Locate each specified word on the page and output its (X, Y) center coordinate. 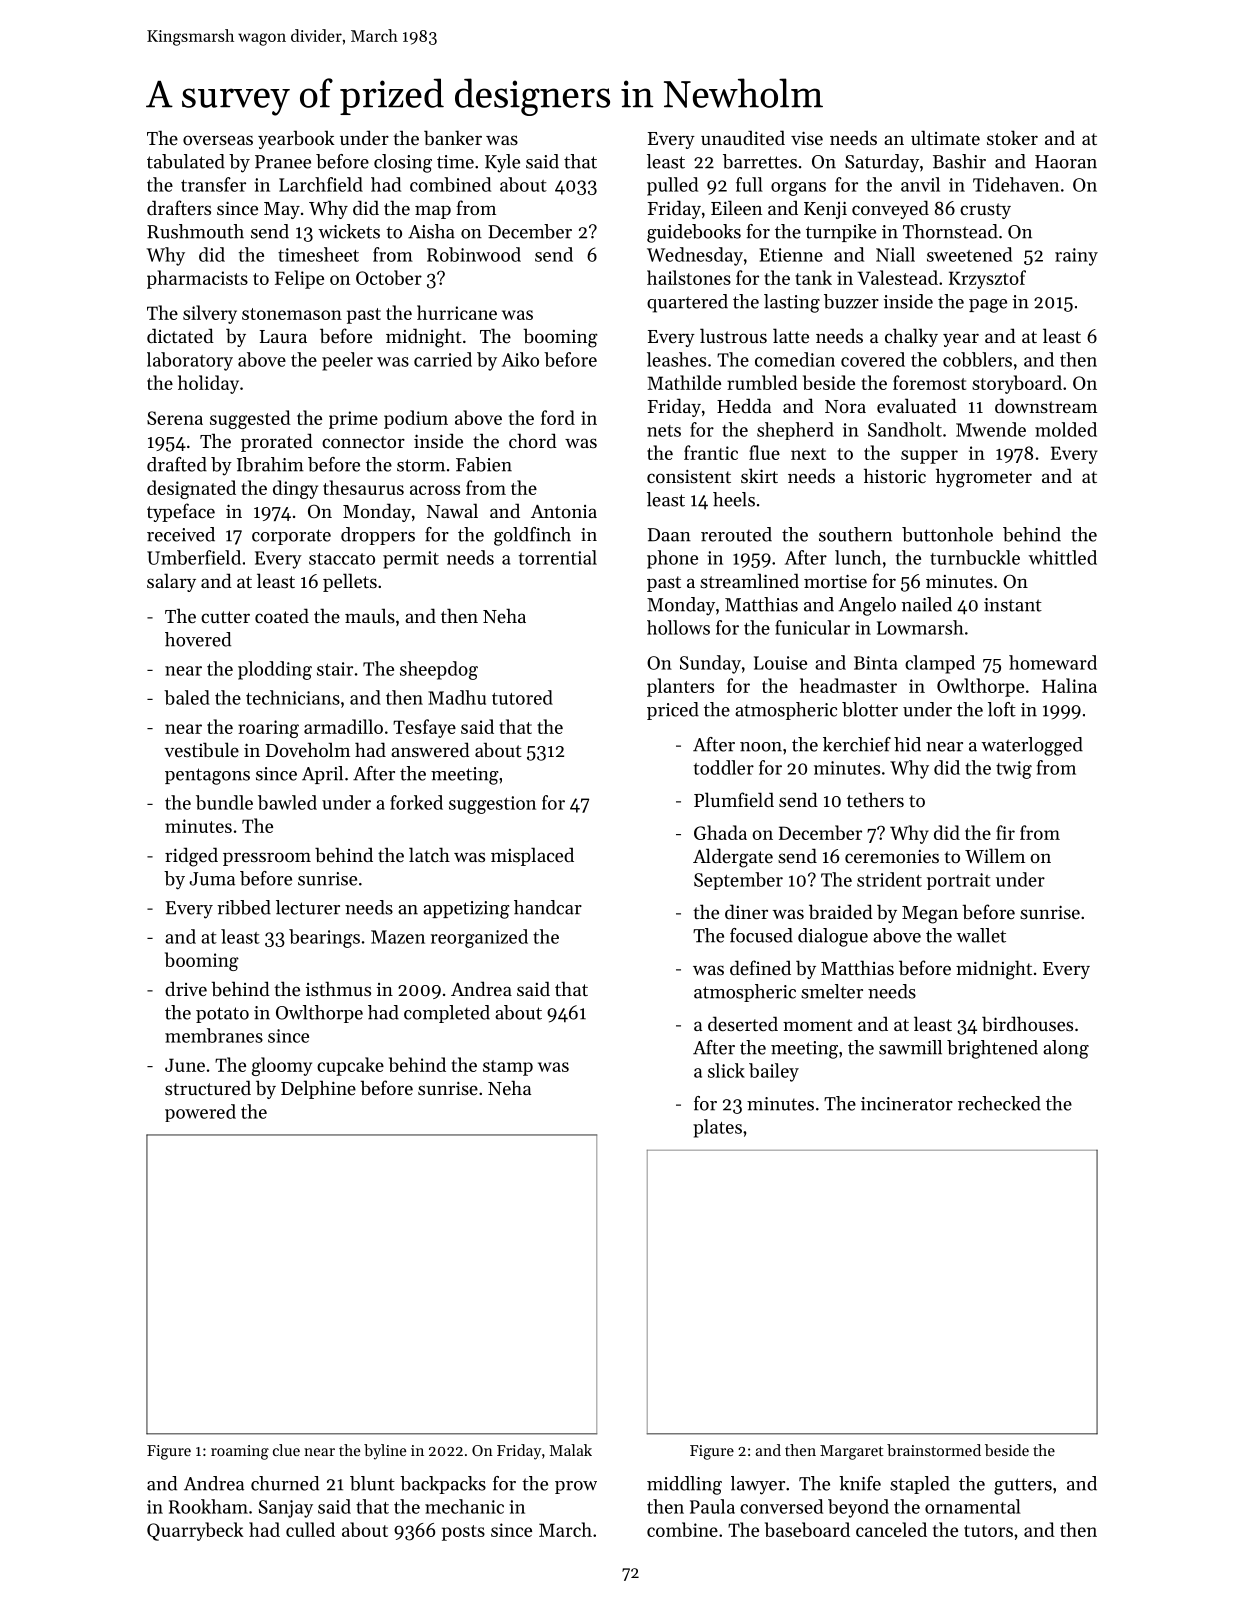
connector (363, 442)
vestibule (201, 750)
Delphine (318, 1089)
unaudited (743, 137)
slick (726, 1070)
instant (1013, 605)
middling (684, 1485)
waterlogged (1032, 746)
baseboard (807, 1529)
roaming (240, 1452)
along (1066, 1049)
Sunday (710, 664)
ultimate (945, 137)
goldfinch (532, 536)
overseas (218, 140)
